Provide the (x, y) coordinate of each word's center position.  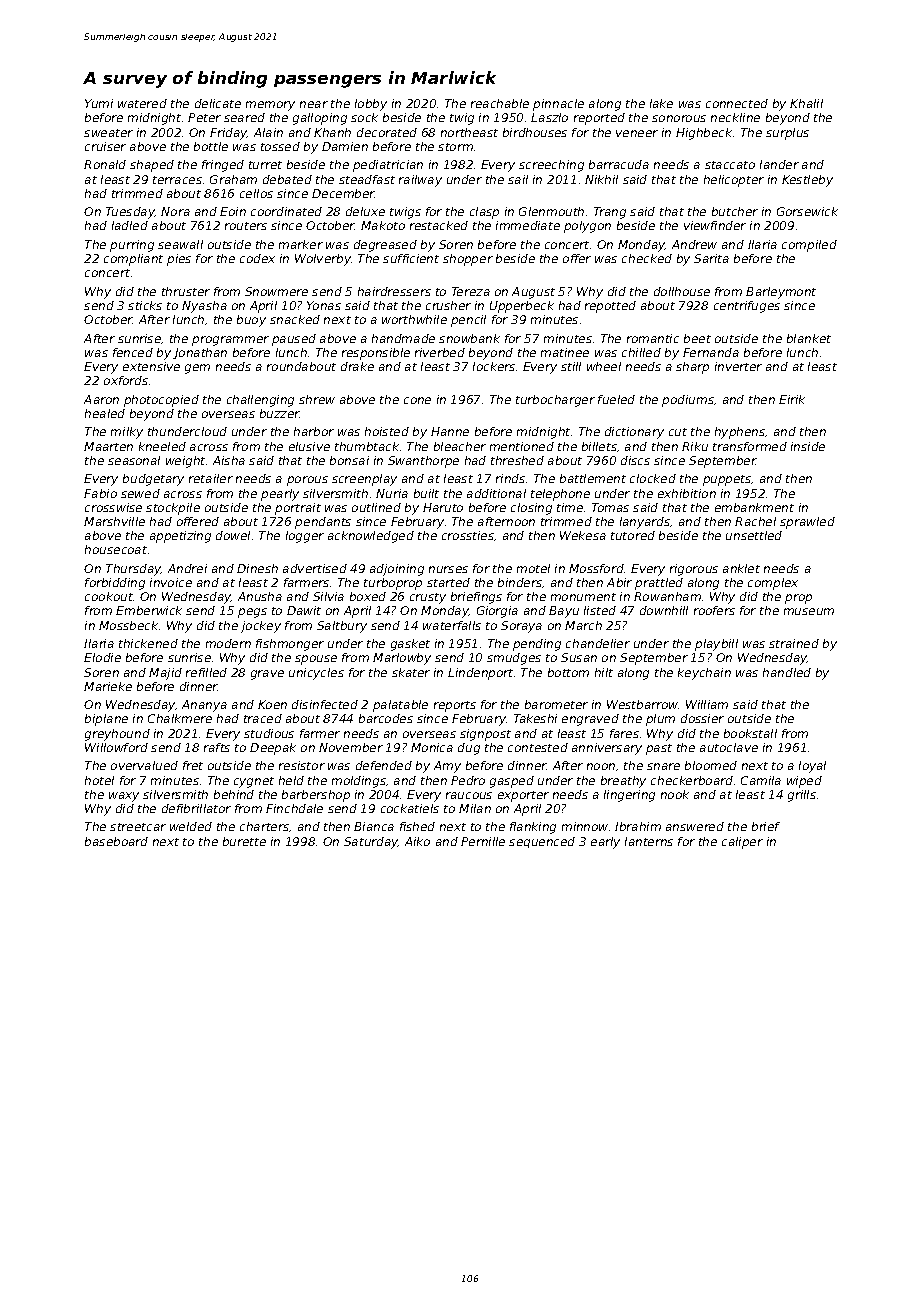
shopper (468, 260)
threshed (517, 460)
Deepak (273, 749)
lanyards (645, 523)
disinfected (325, 704)
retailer (211, 478)
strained (794, 643)
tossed (280, 146)
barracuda (619, 164)
